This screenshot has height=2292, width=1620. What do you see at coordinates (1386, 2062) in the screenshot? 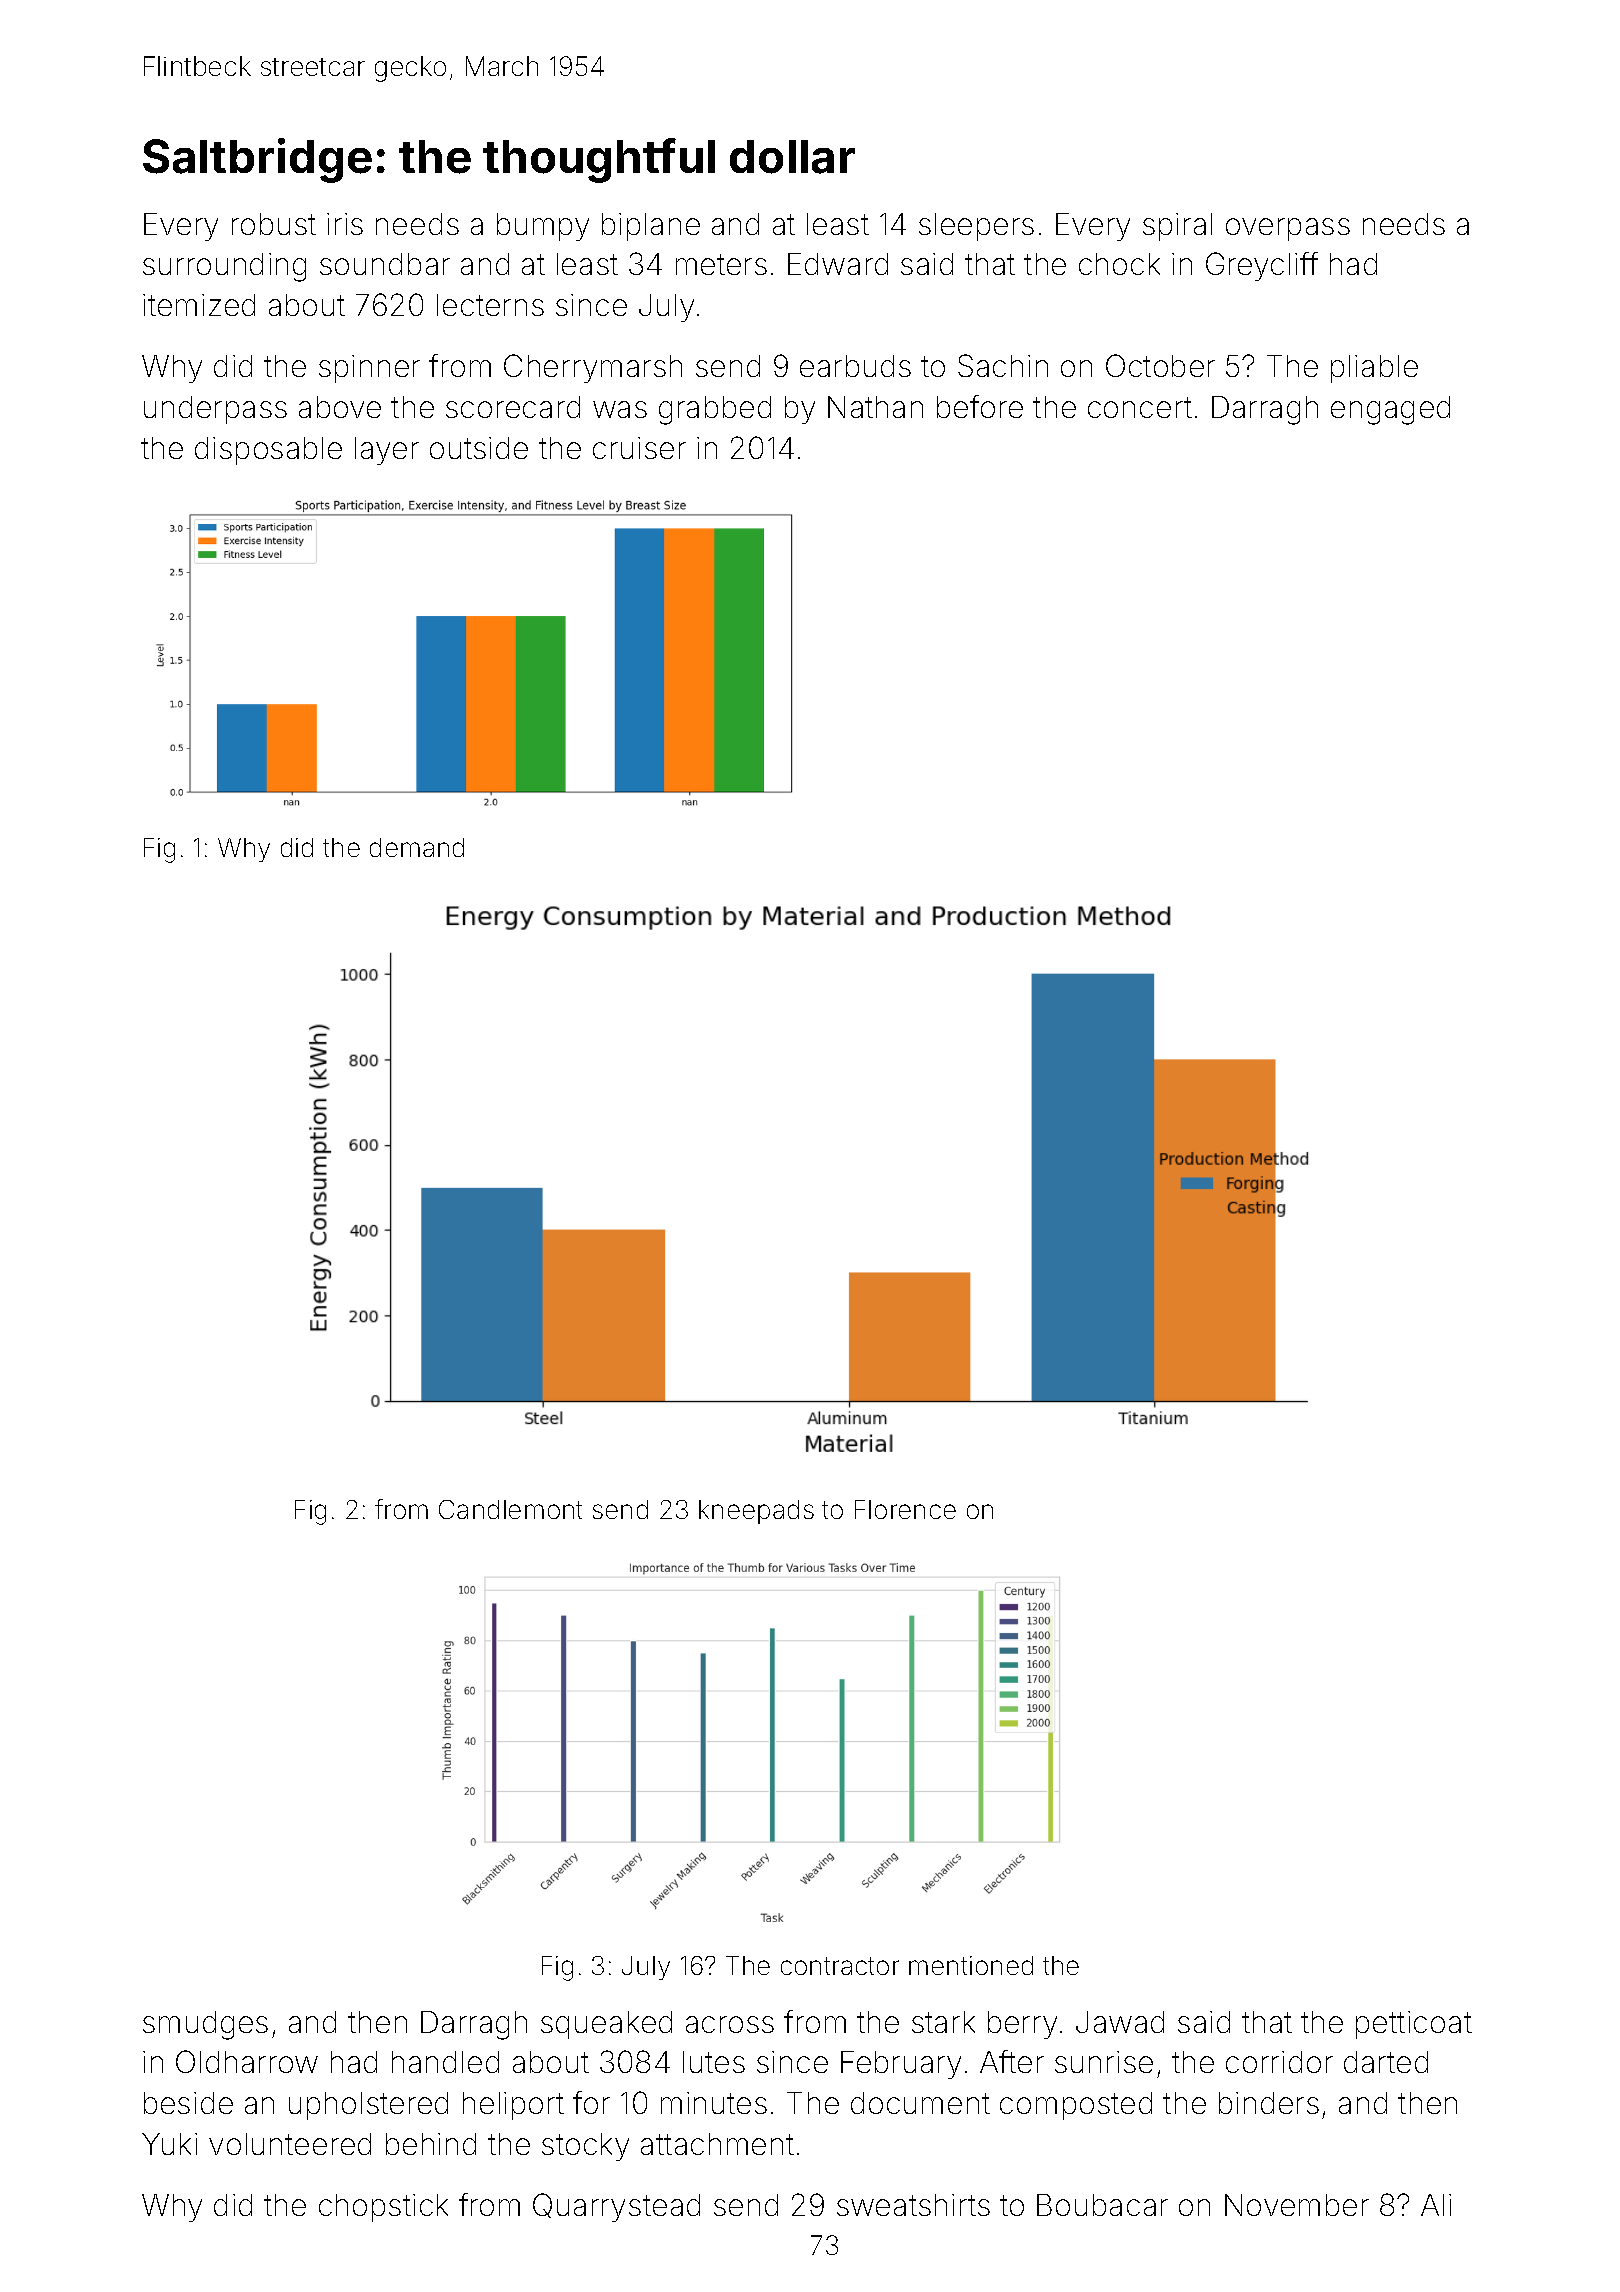
I see `darted` at bounding box center [1386, 2062].
